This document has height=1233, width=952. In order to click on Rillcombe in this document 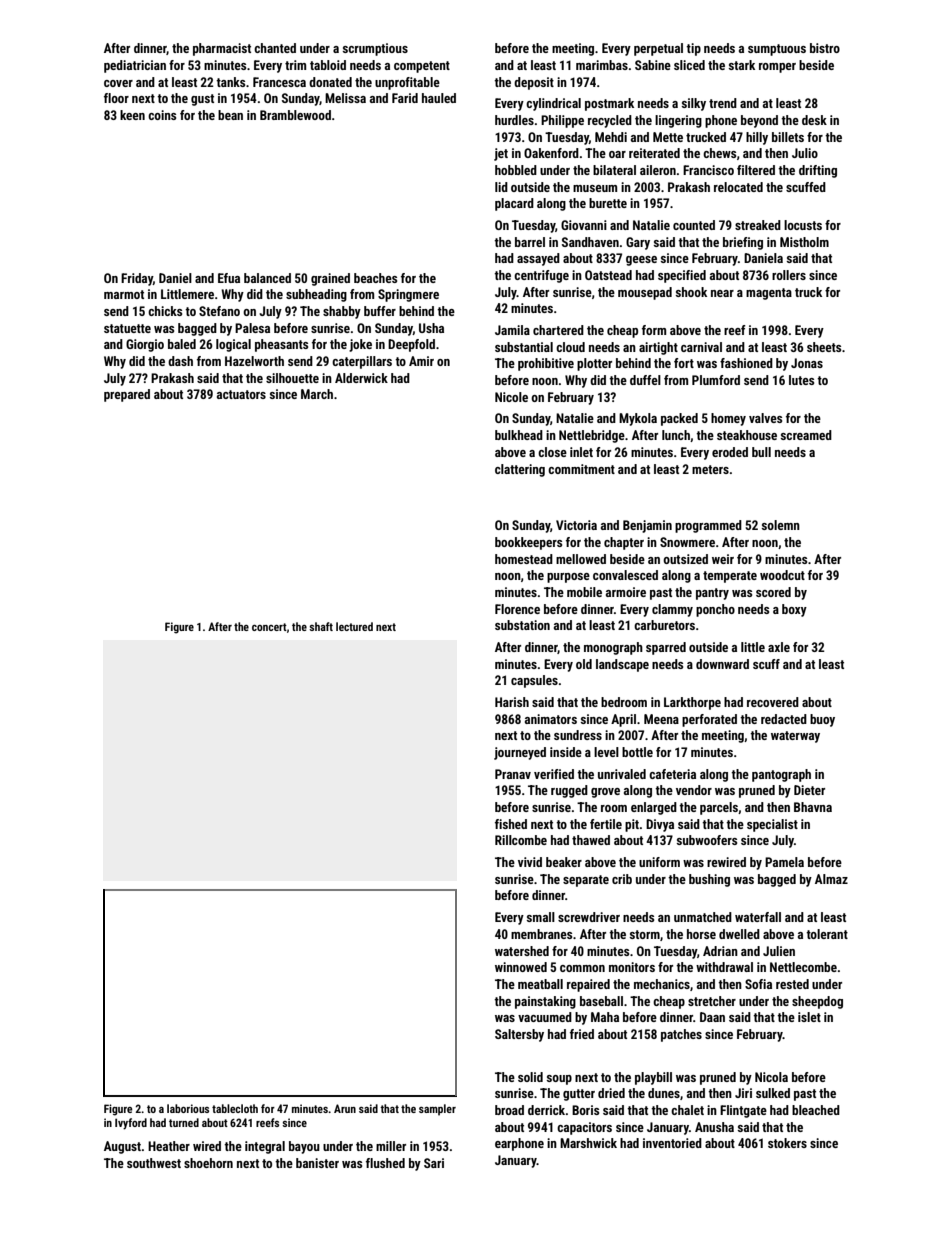, I will do `click(521, 840)`.
